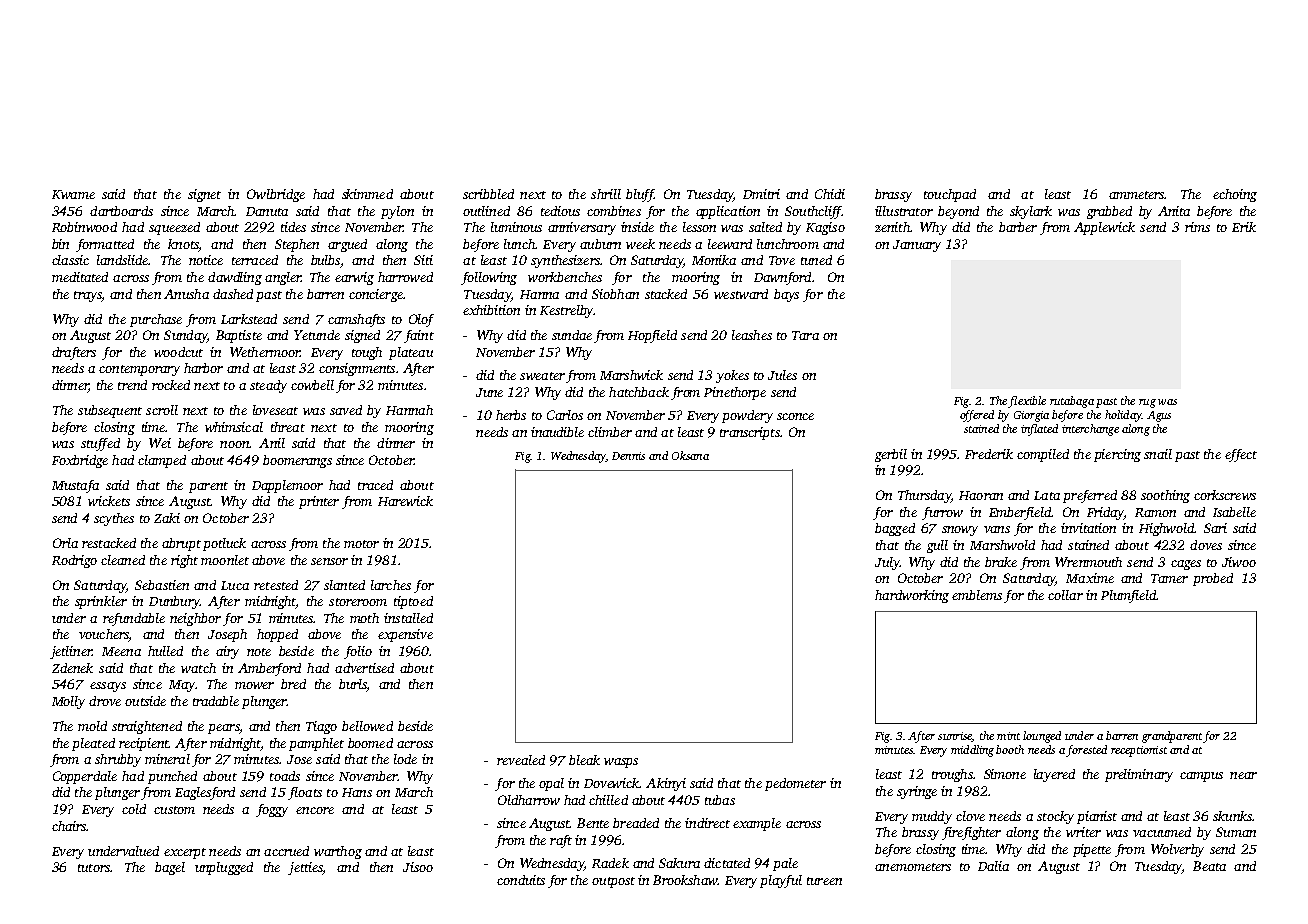 Image resolution: width=1308 pixels, height=924 pixels. What do you see at coordinates (75, 486) in the page?
I see `Mustafa` at bounding box center [75, 486].
